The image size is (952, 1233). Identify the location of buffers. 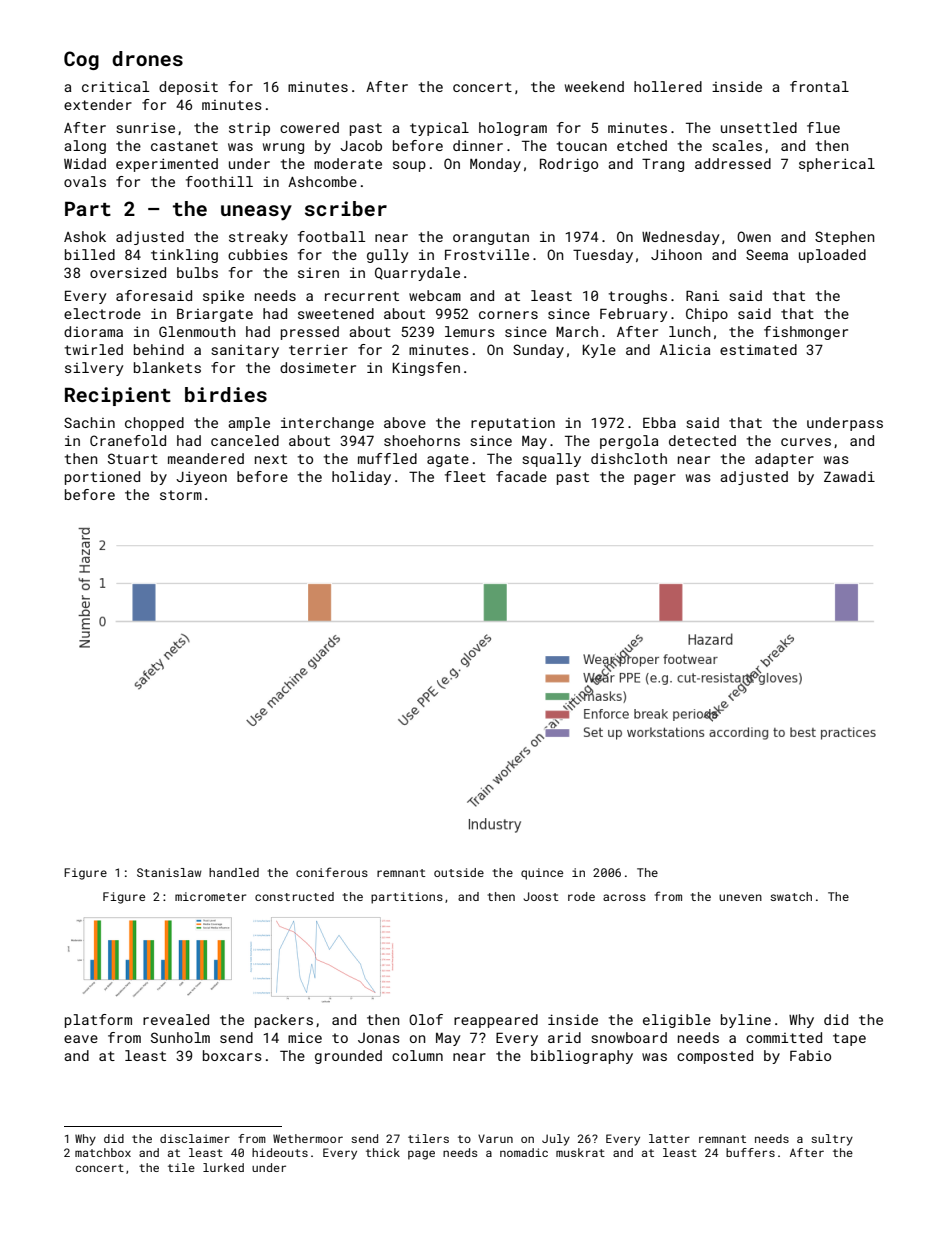
(750, 1152).
